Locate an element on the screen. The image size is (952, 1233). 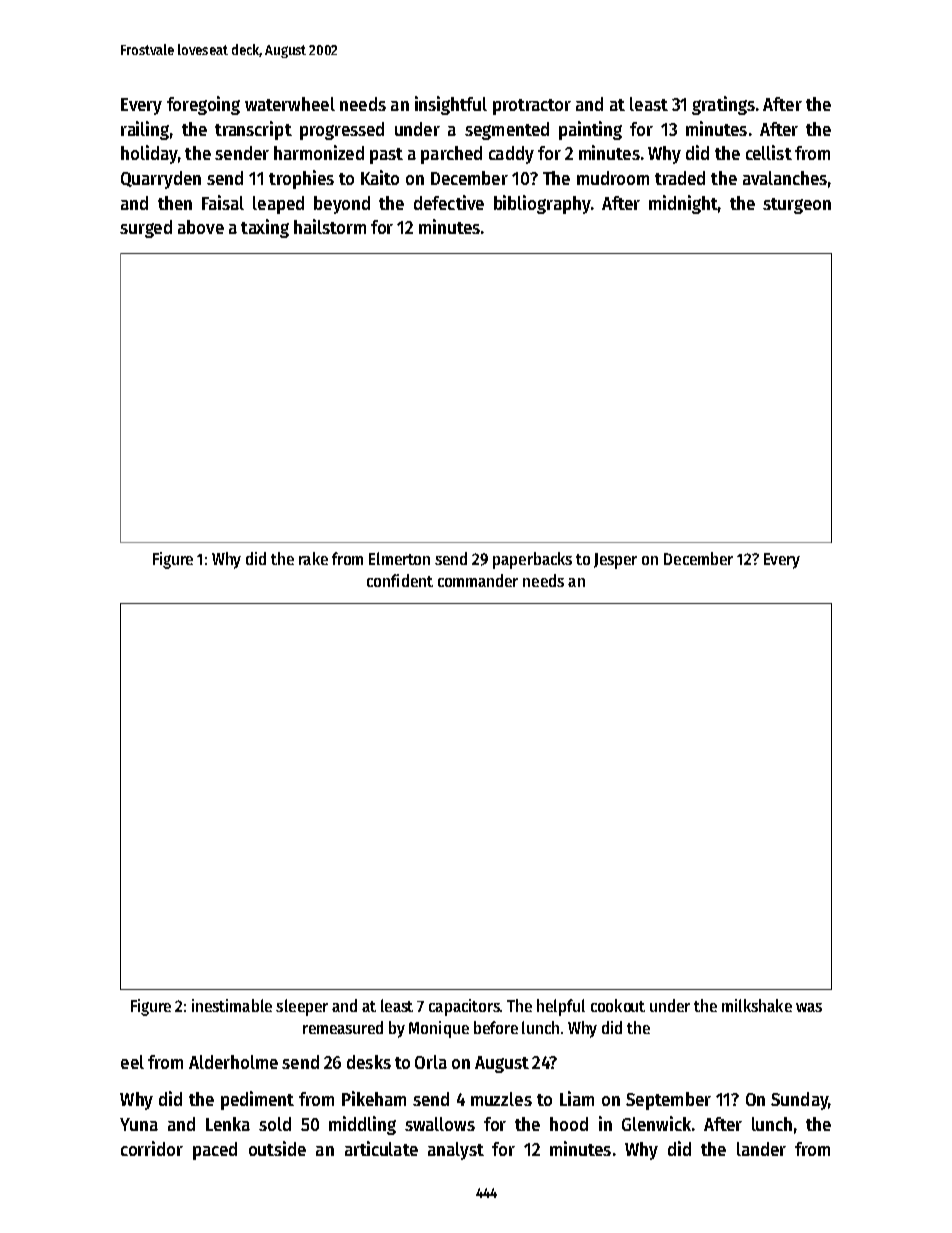
insightful is located at coordinates (451, 105).
